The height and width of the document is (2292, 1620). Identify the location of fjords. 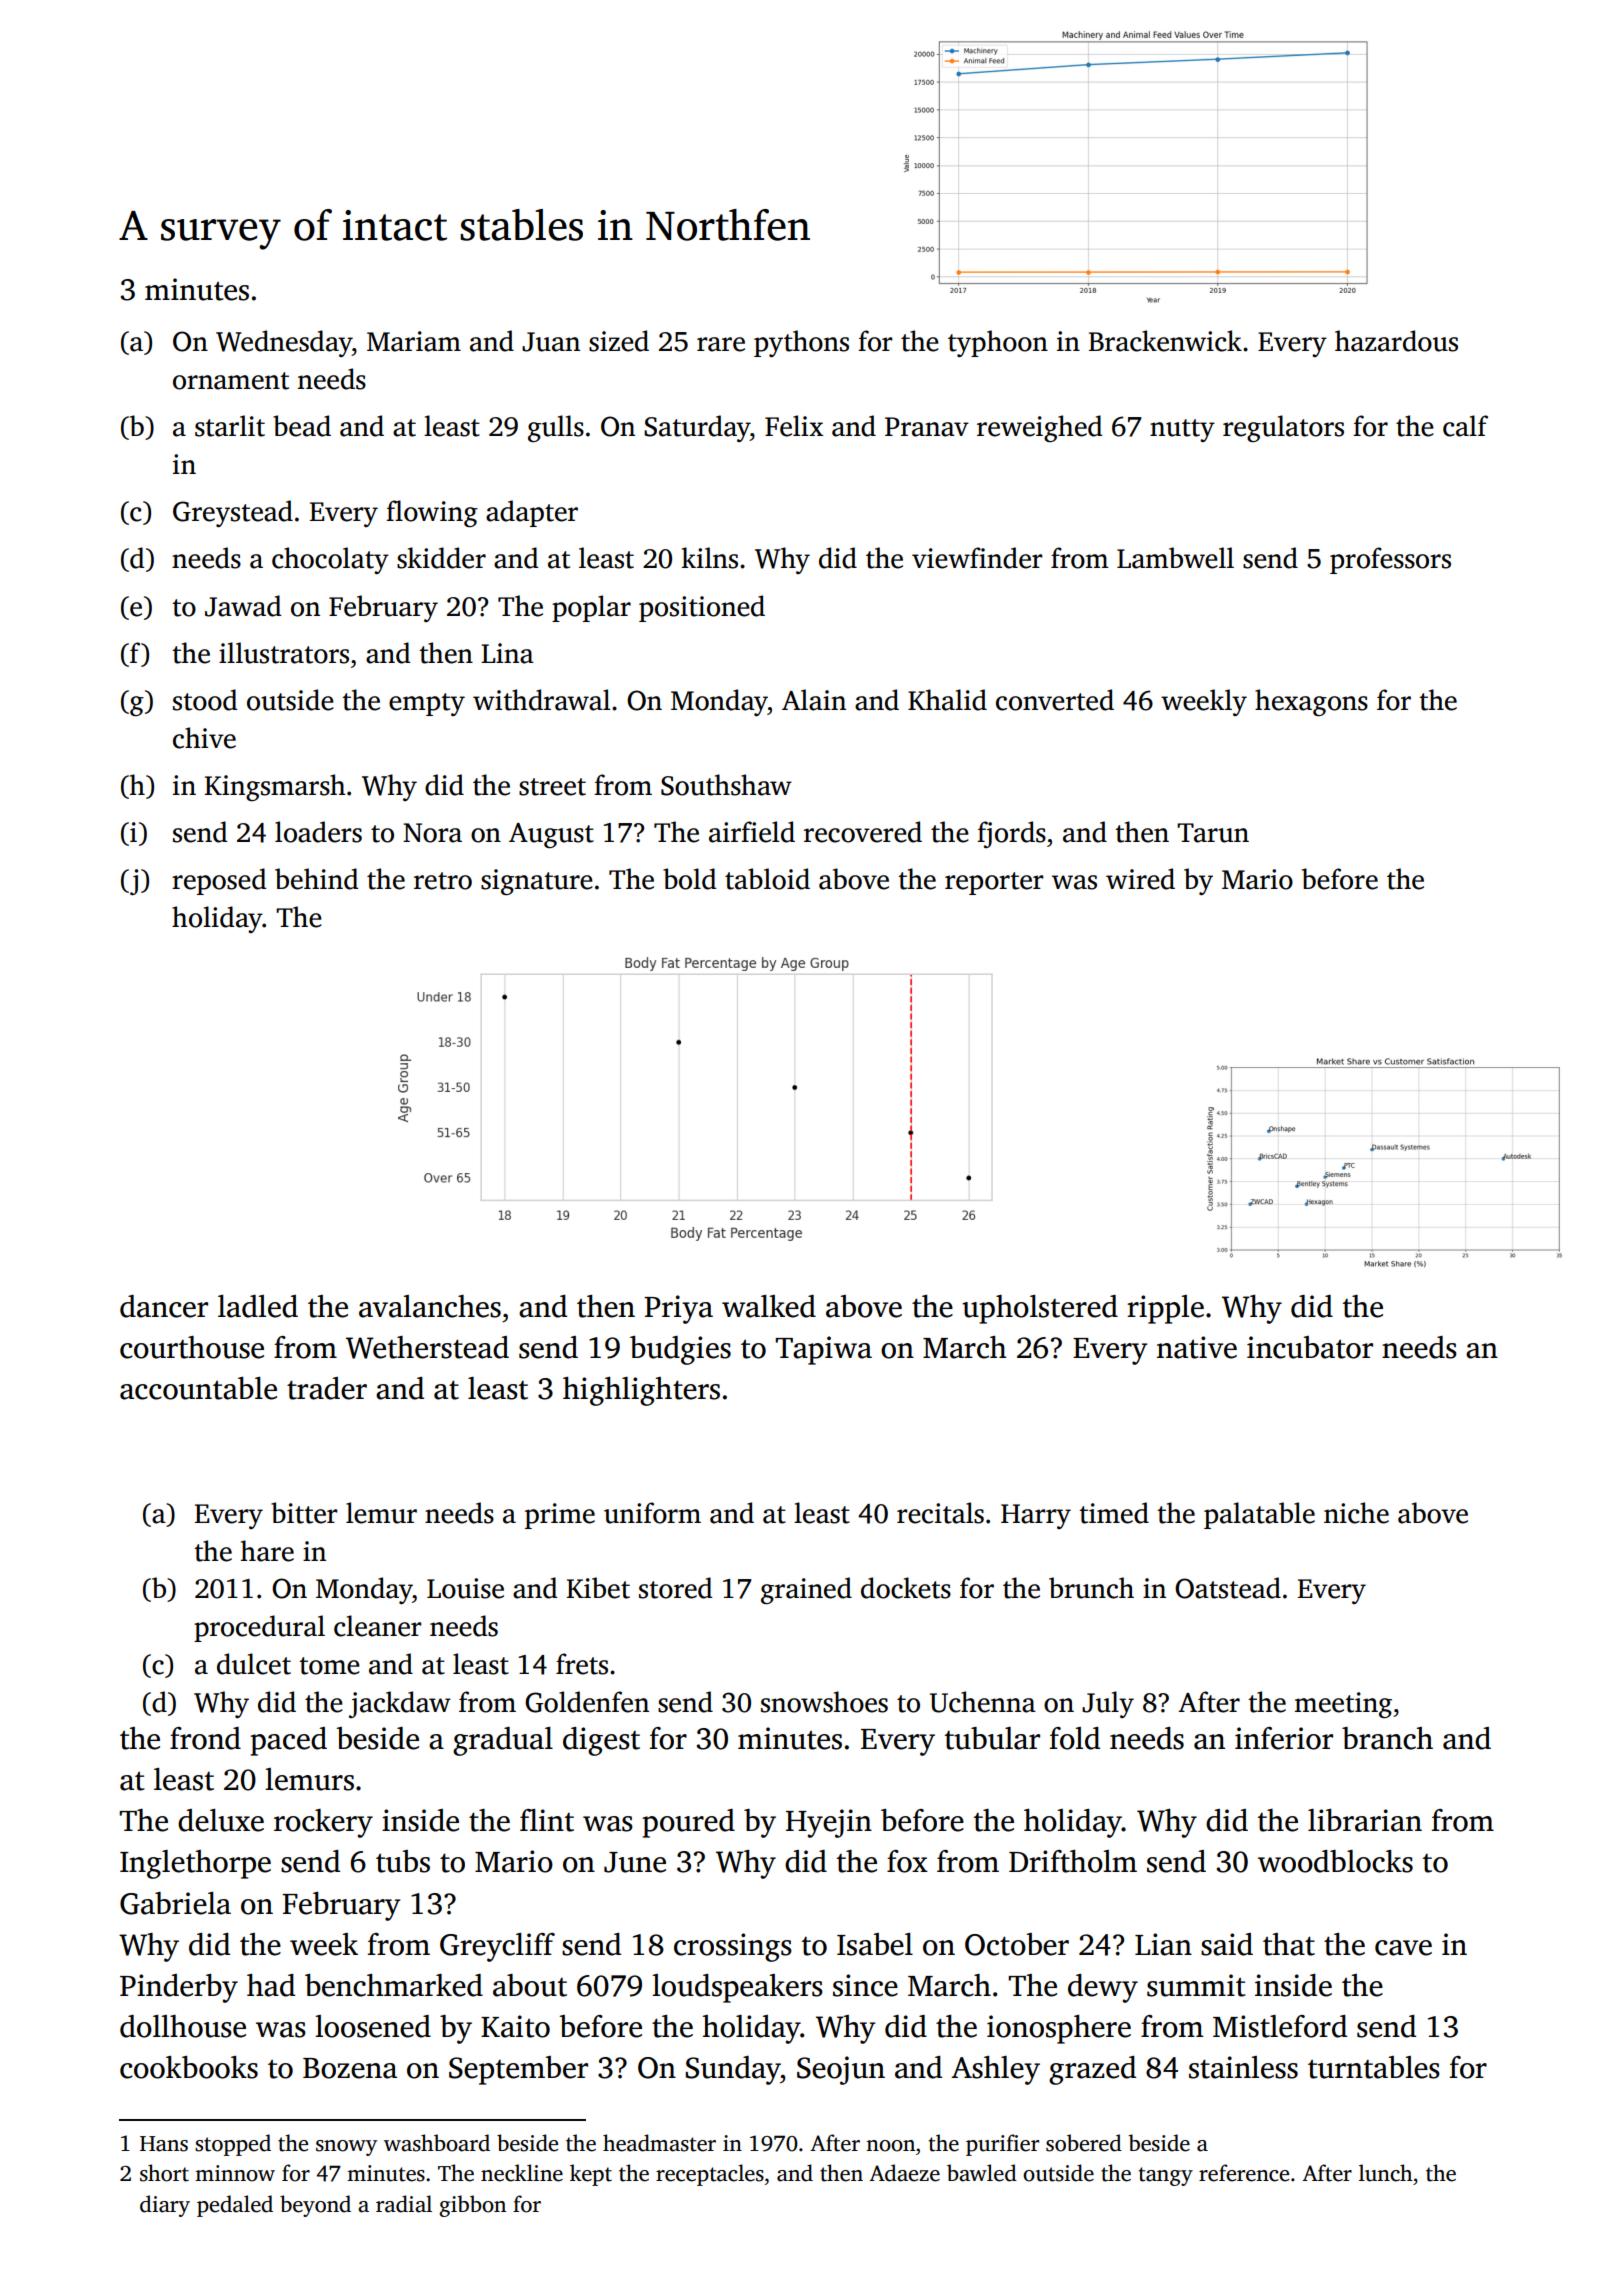
(1011, 834).
